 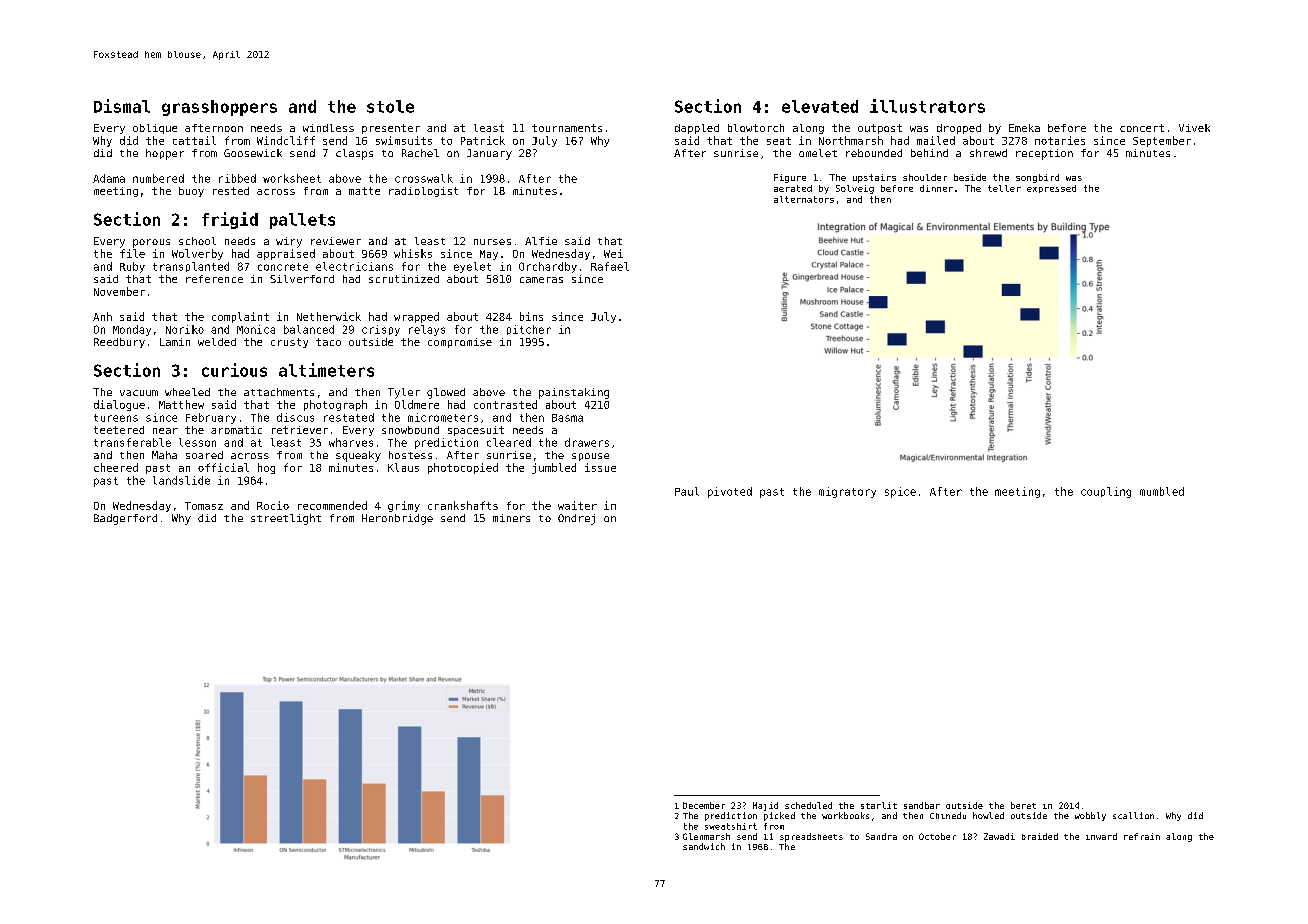 What do you see at coordinates (567, 418) in the page?
I see `Basma` at bounding box center [567, 418].
